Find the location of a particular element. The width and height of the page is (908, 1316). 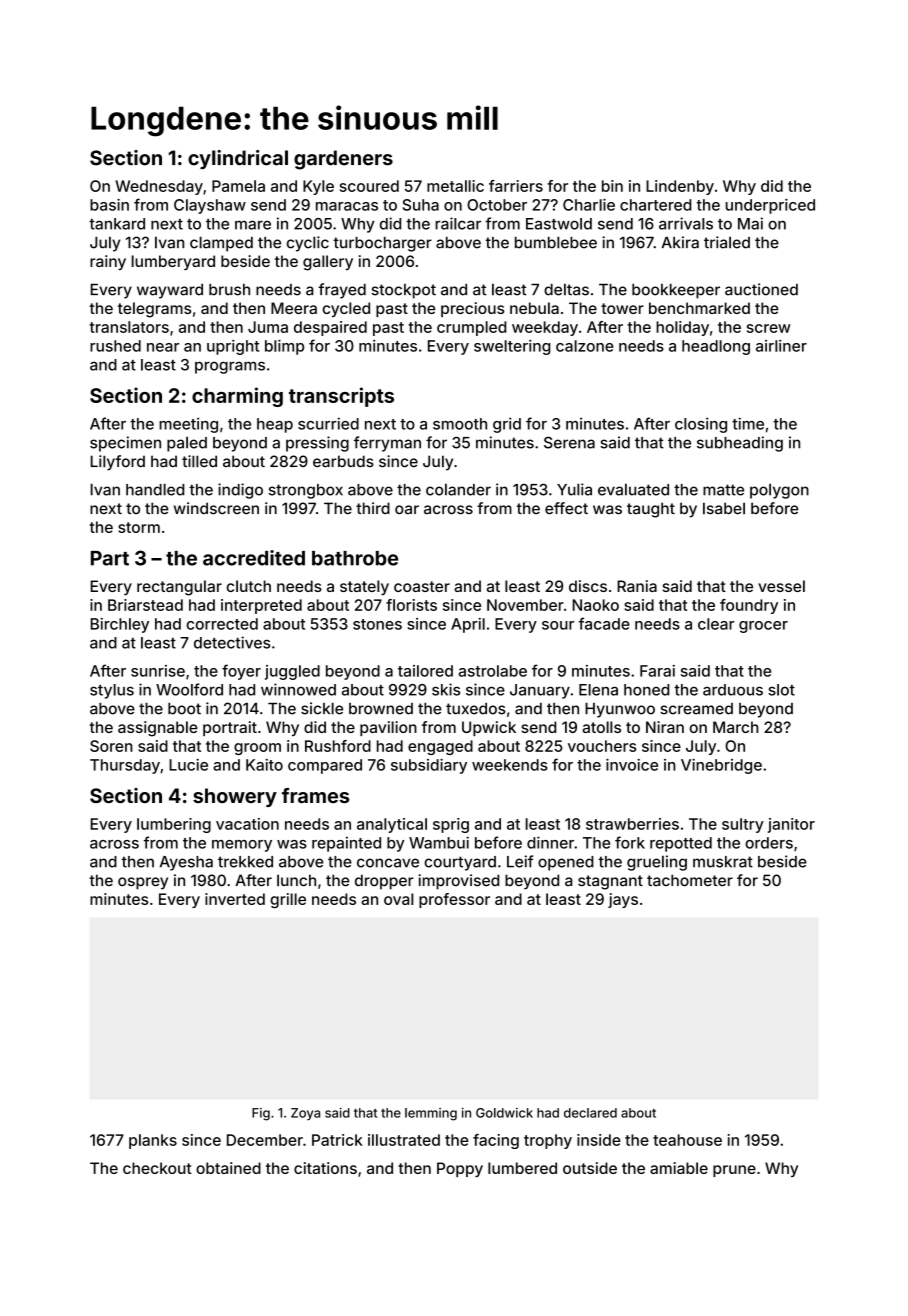

Fig is located at coordinates (261, 1114).
